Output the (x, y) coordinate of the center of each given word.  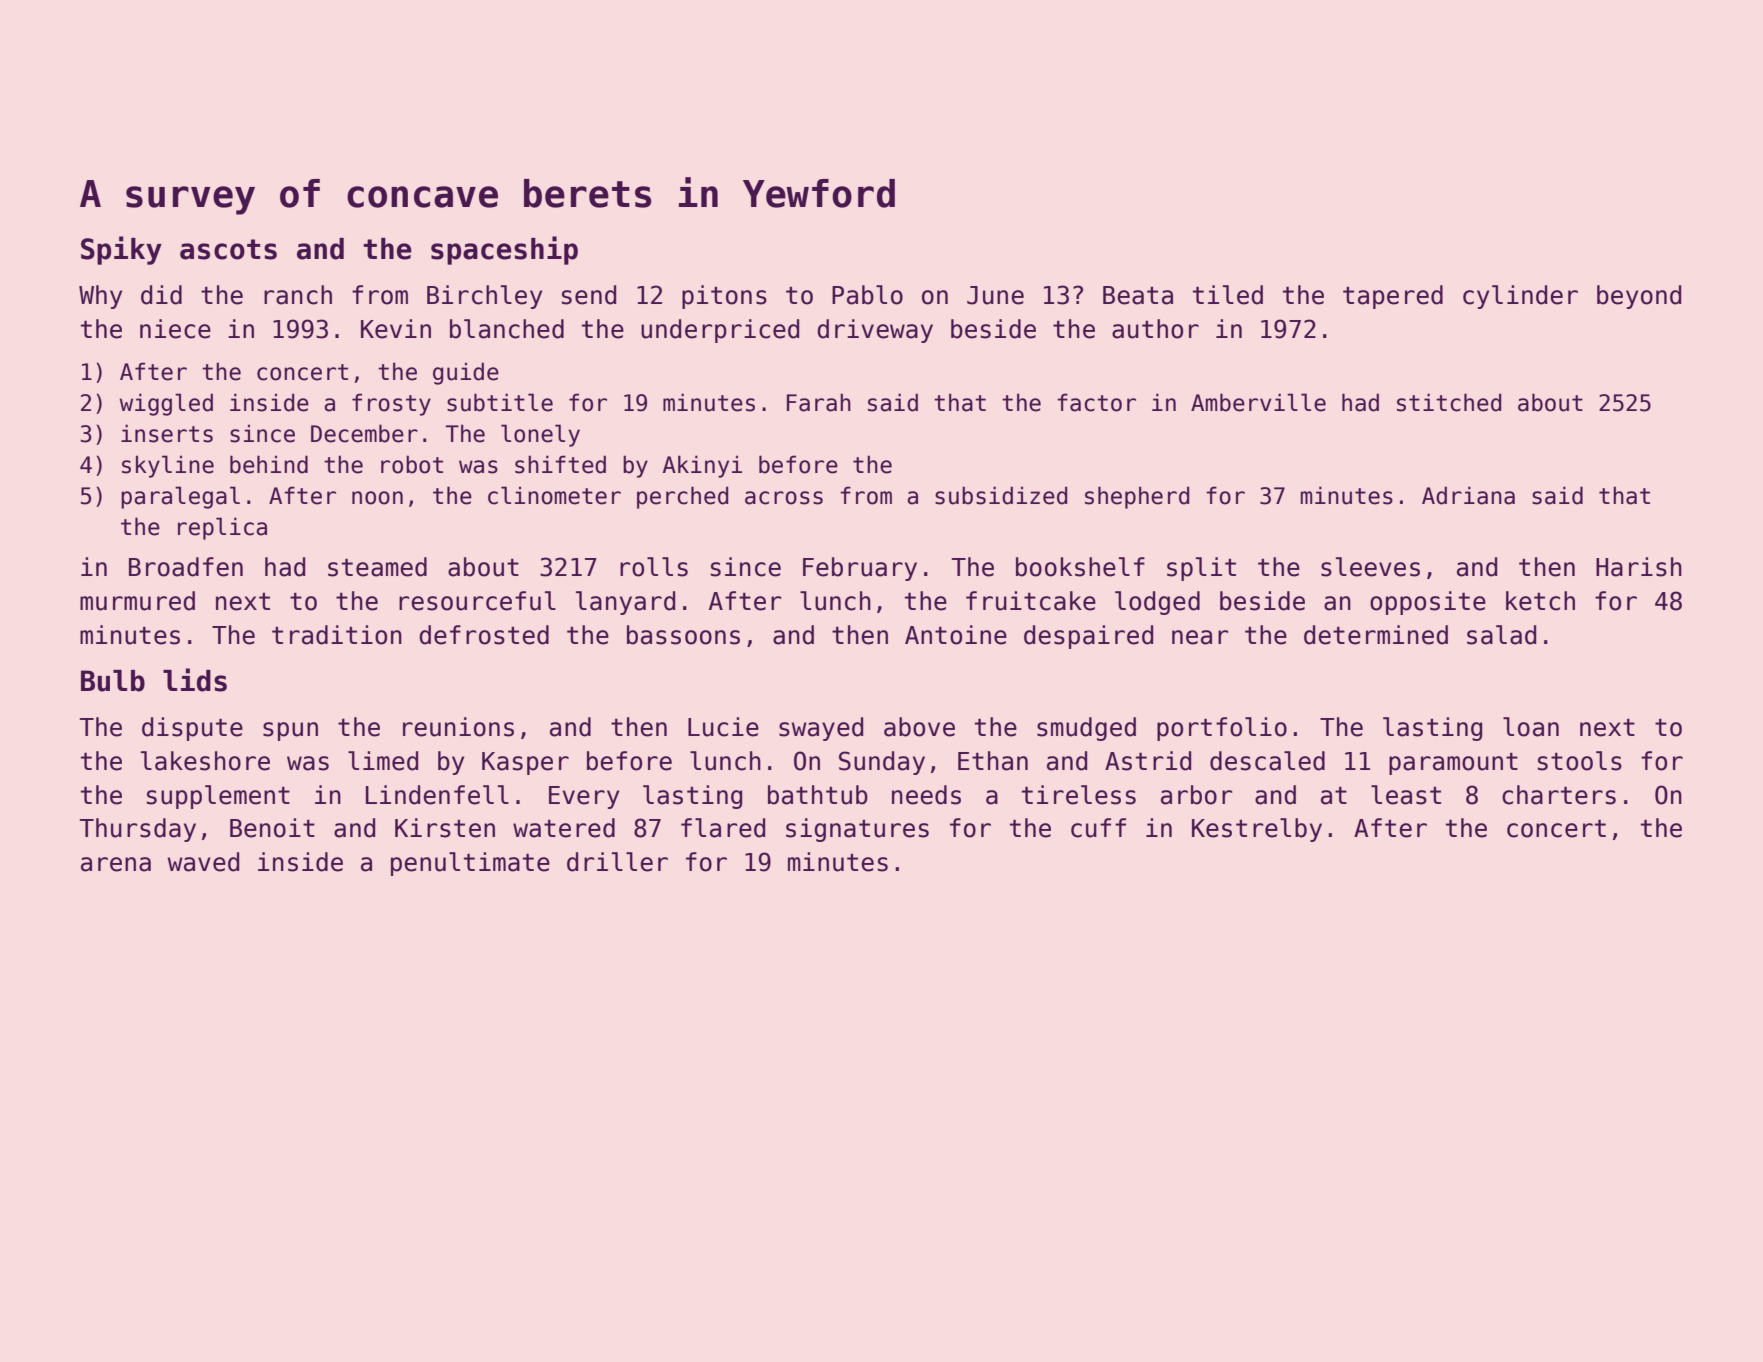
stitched (1449, 402)
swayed (821, 729)
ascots (228, 249)
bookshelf (1080, 567)
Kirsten (445, 828)
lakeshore (205, 761)
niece (175, 329)
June (995, 295)
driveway (875, 331)
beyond (1639, 297)
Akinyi (702, 466)
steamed (377, 567)
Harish (1639, 567)
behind (269, 464)
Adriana (1468, 495)
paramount (1453, 764)
